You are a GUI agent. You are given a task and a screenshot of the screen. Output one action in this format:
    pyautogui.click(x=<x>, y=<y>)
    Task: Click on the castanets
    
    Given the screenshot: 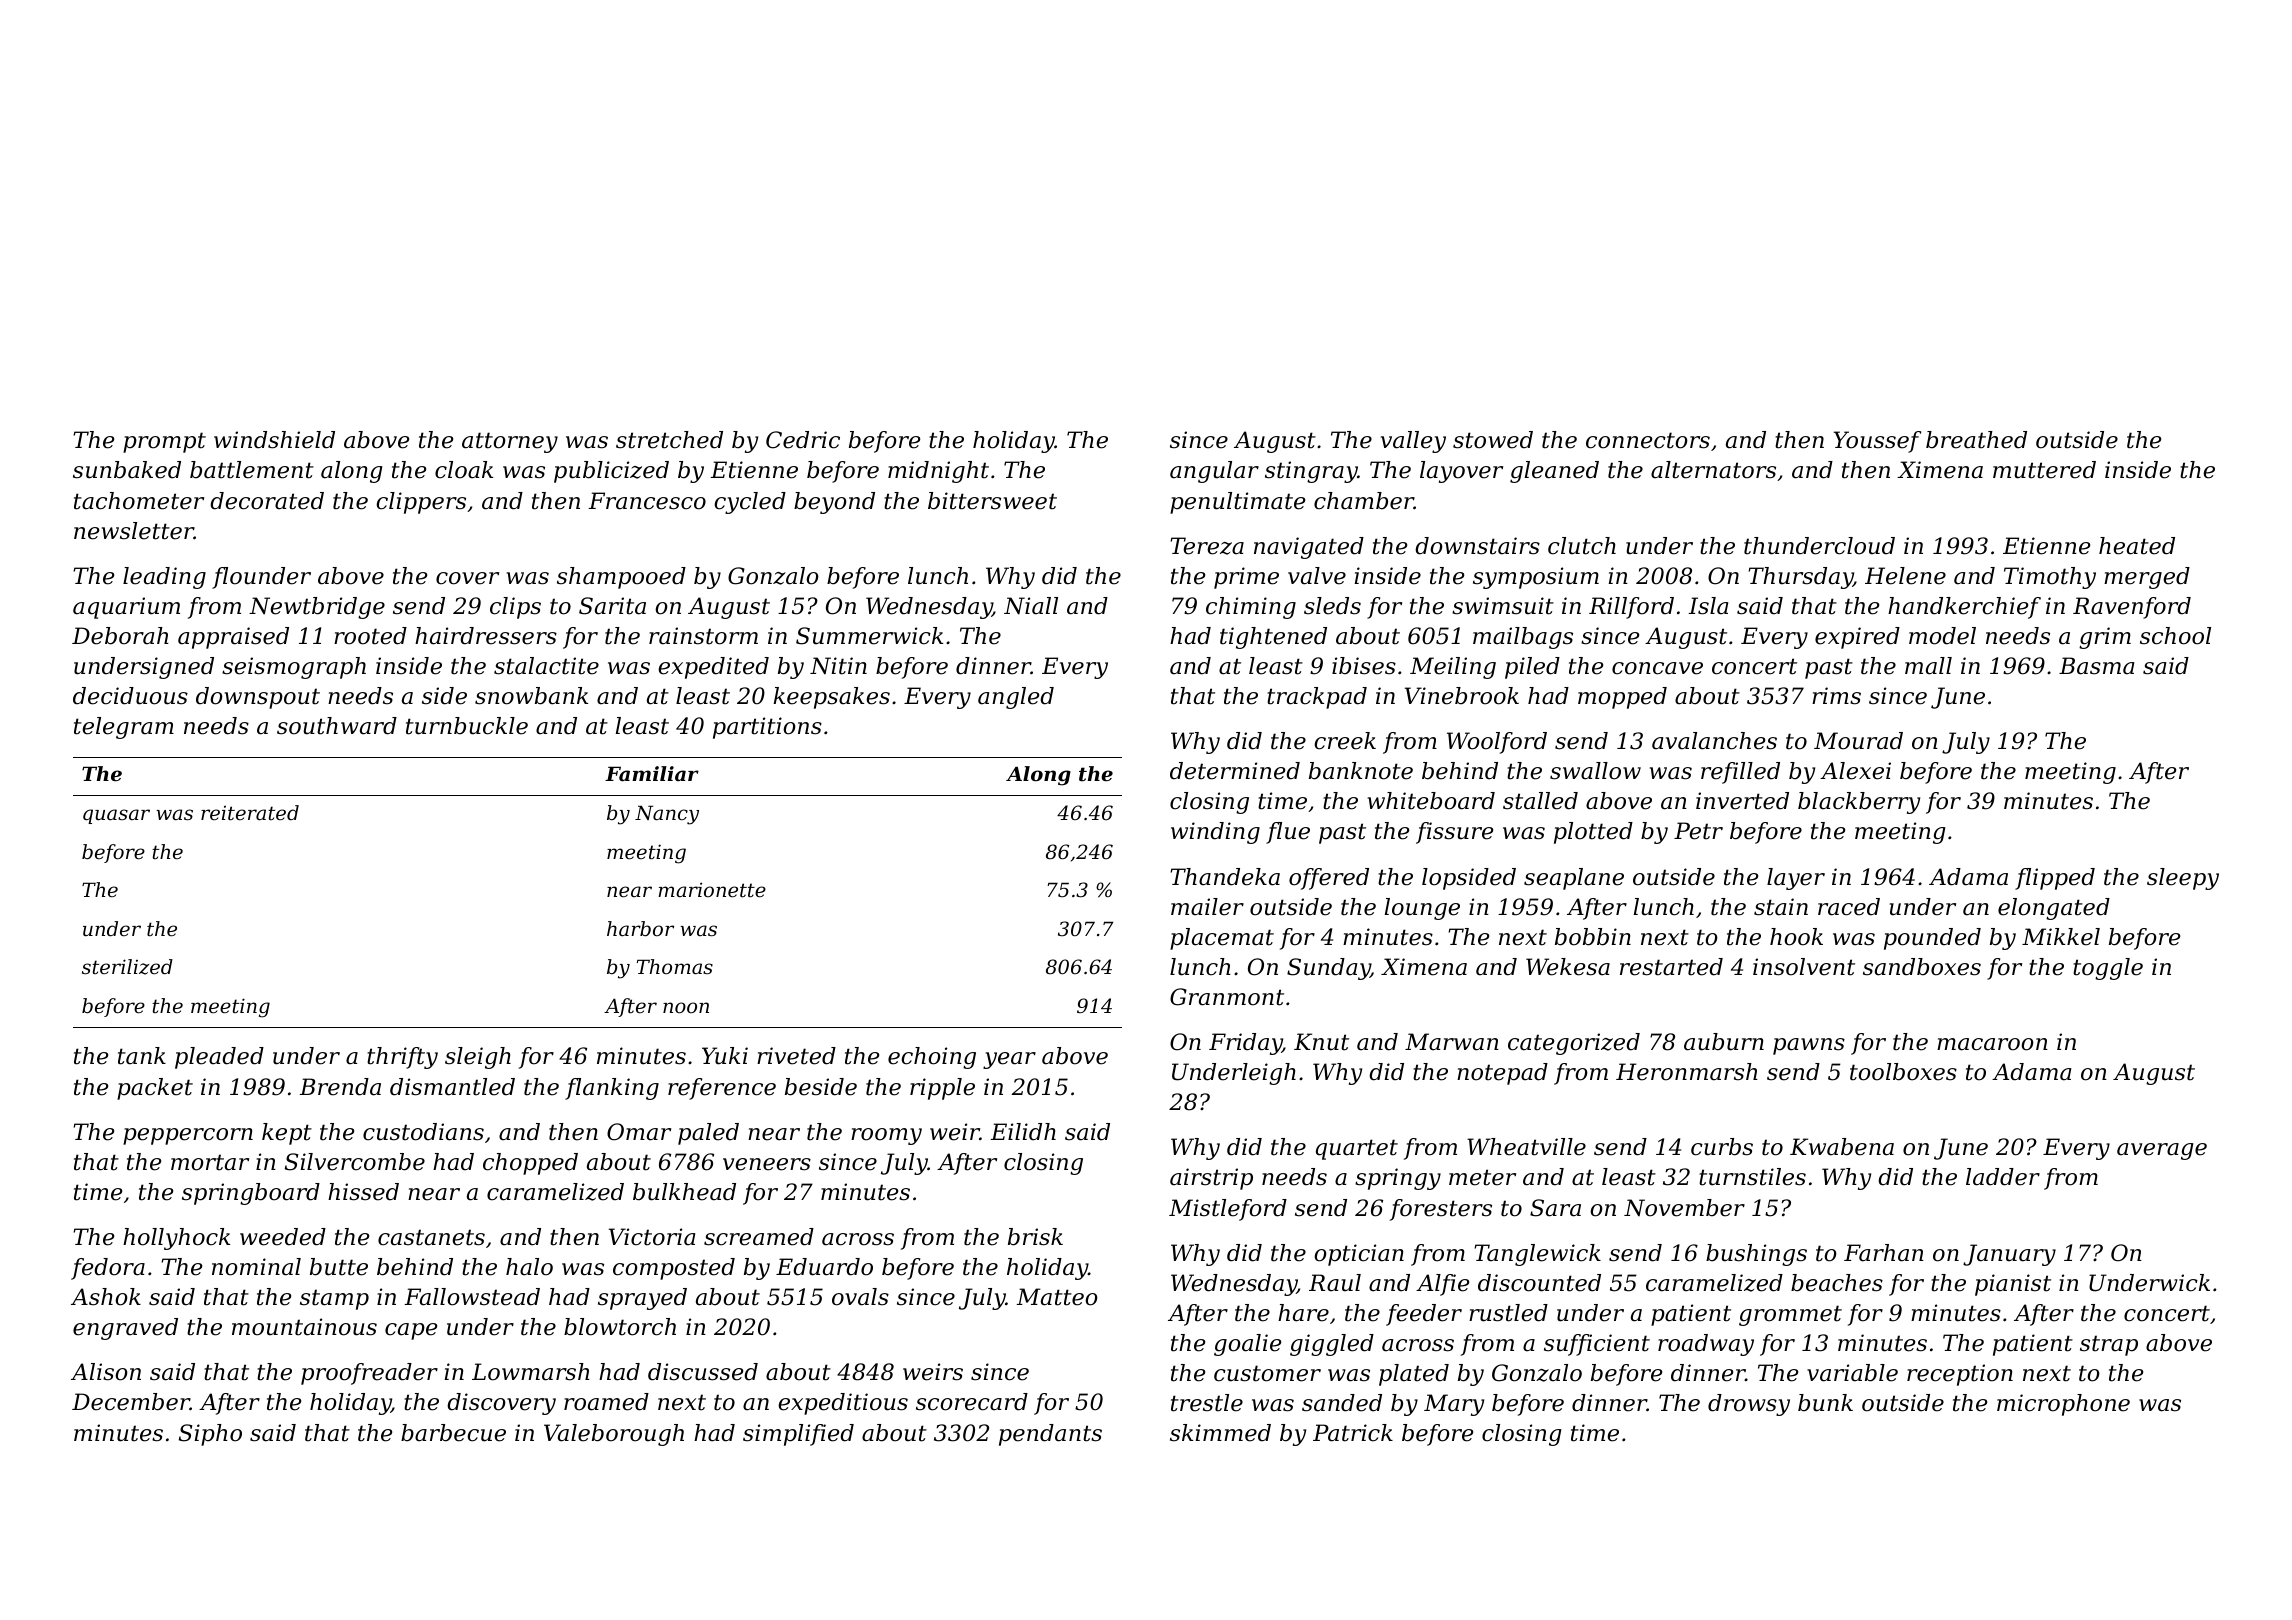 What is the action you would take?
    pyautogui.click(x=431, y=1237)
